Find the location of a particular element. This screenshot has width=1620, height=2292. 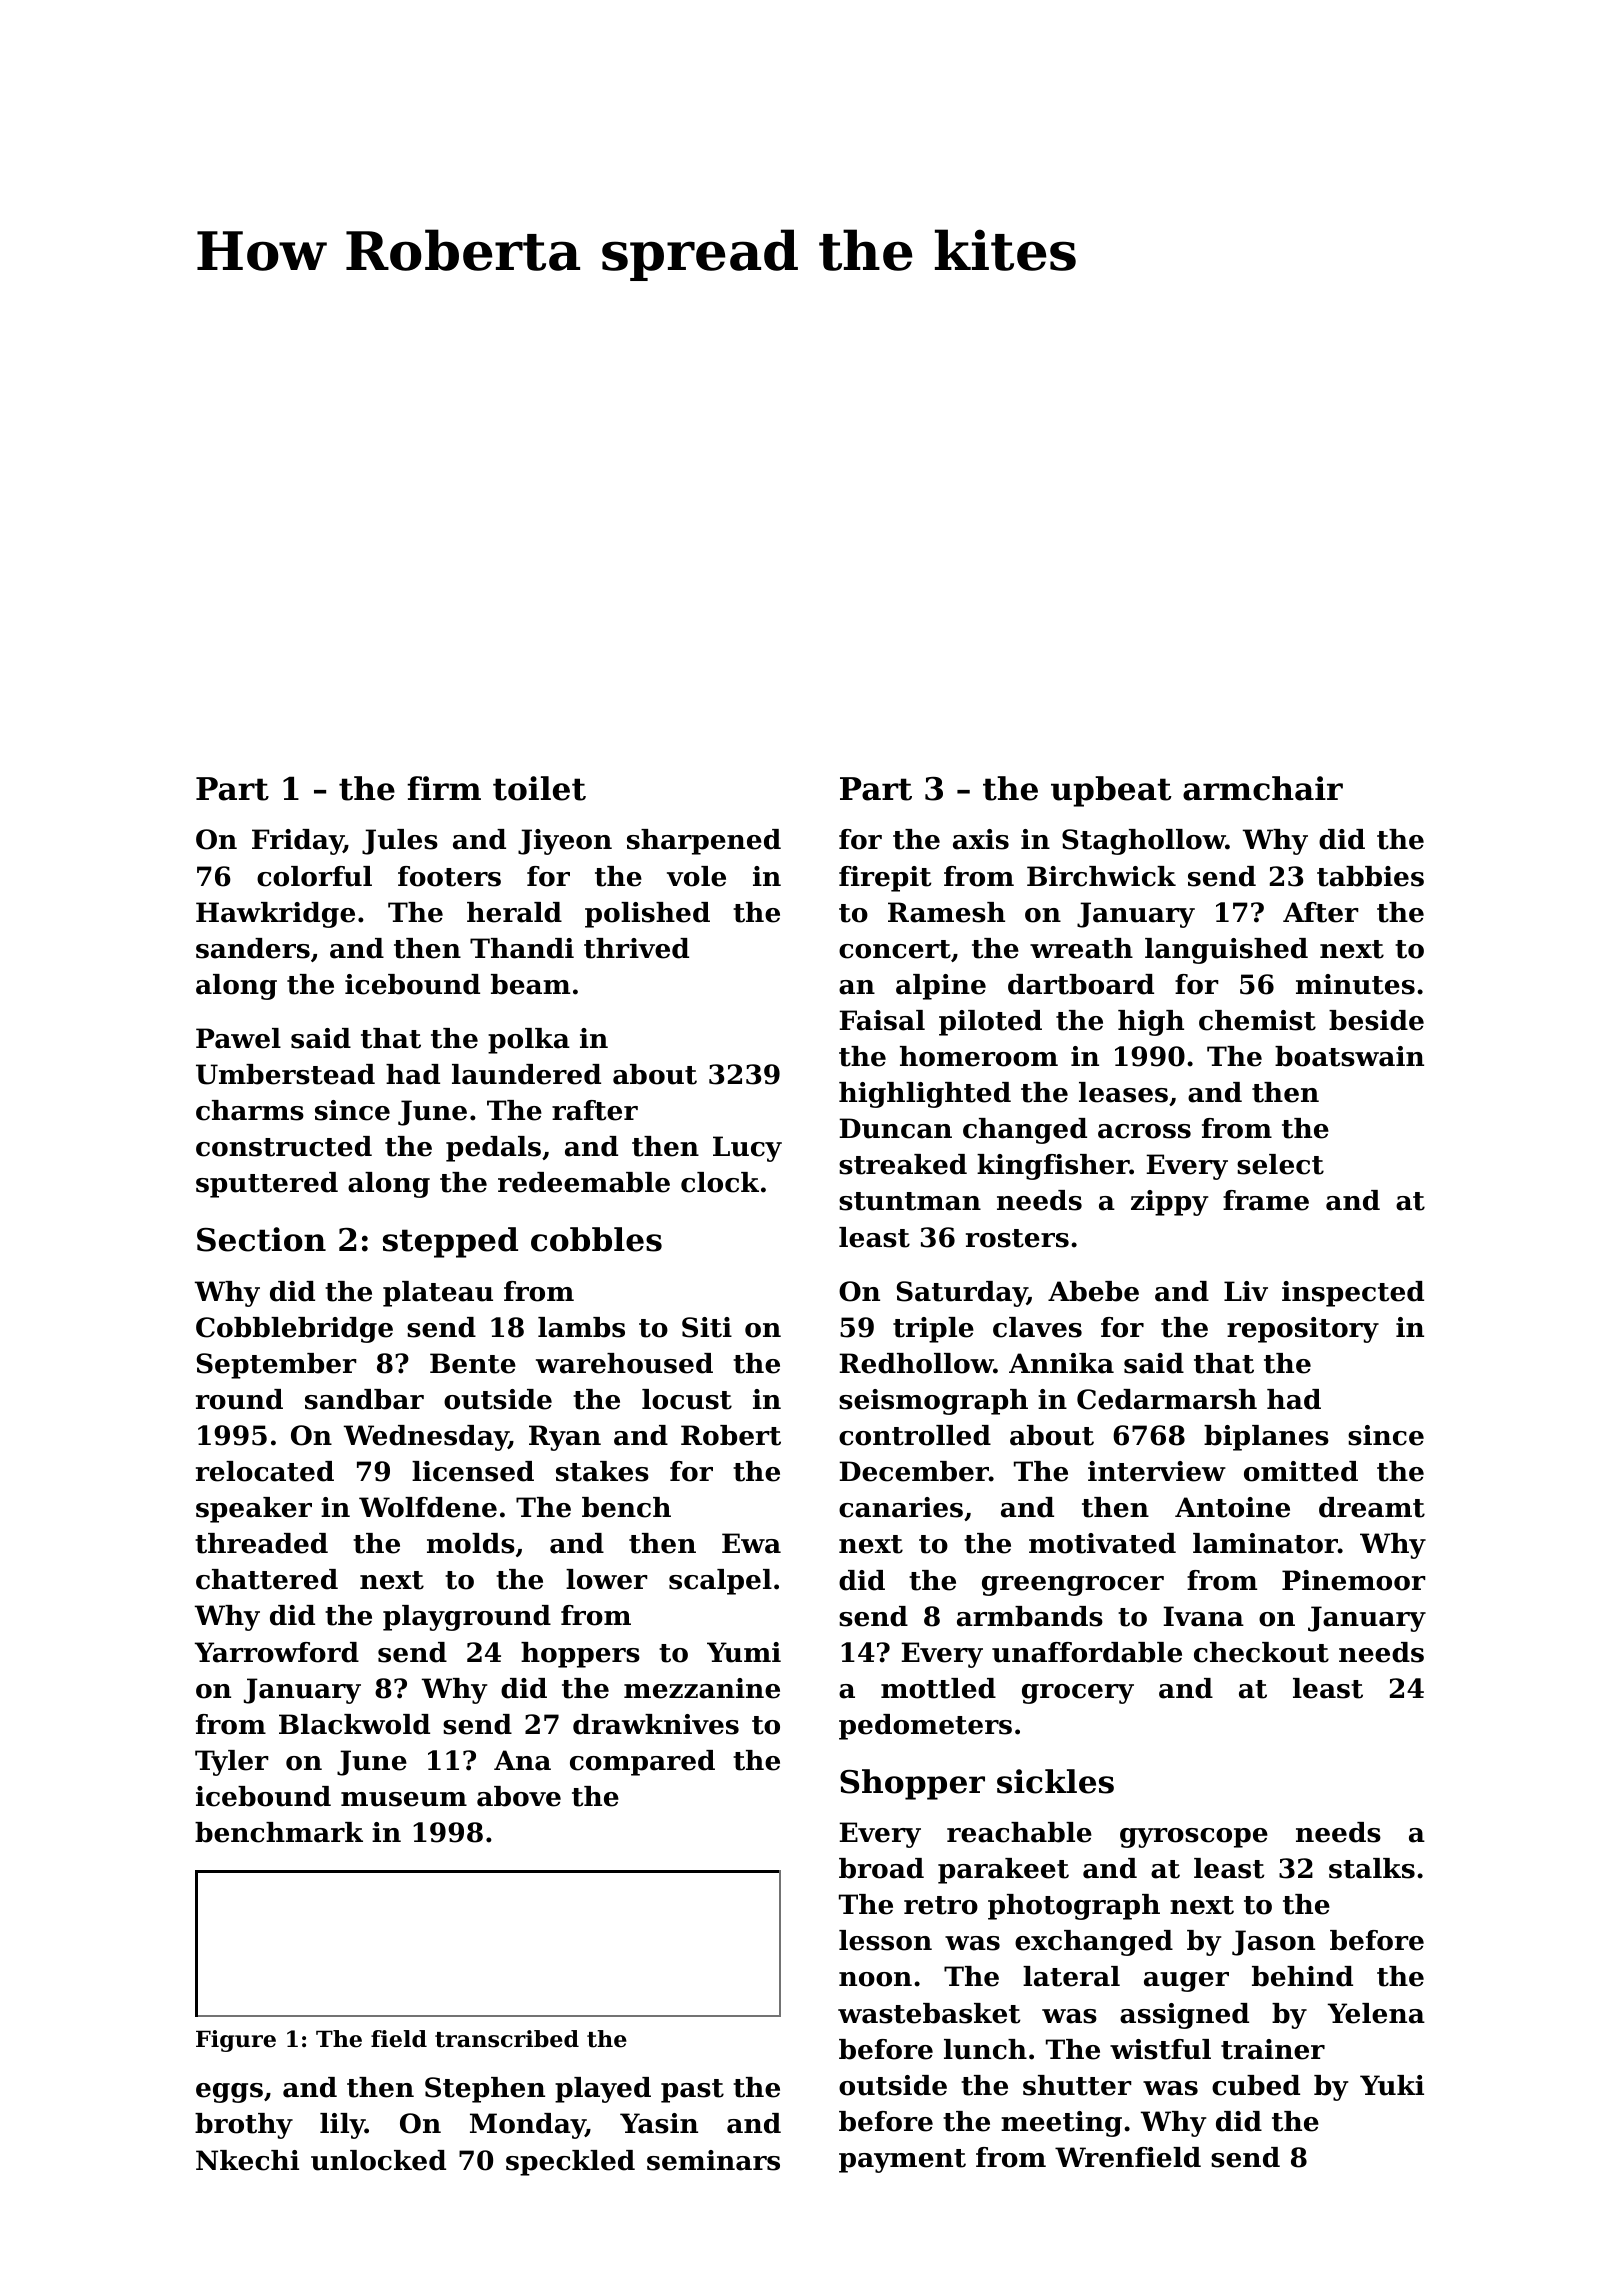

Liv is located at coordinates (1246, 1291).
